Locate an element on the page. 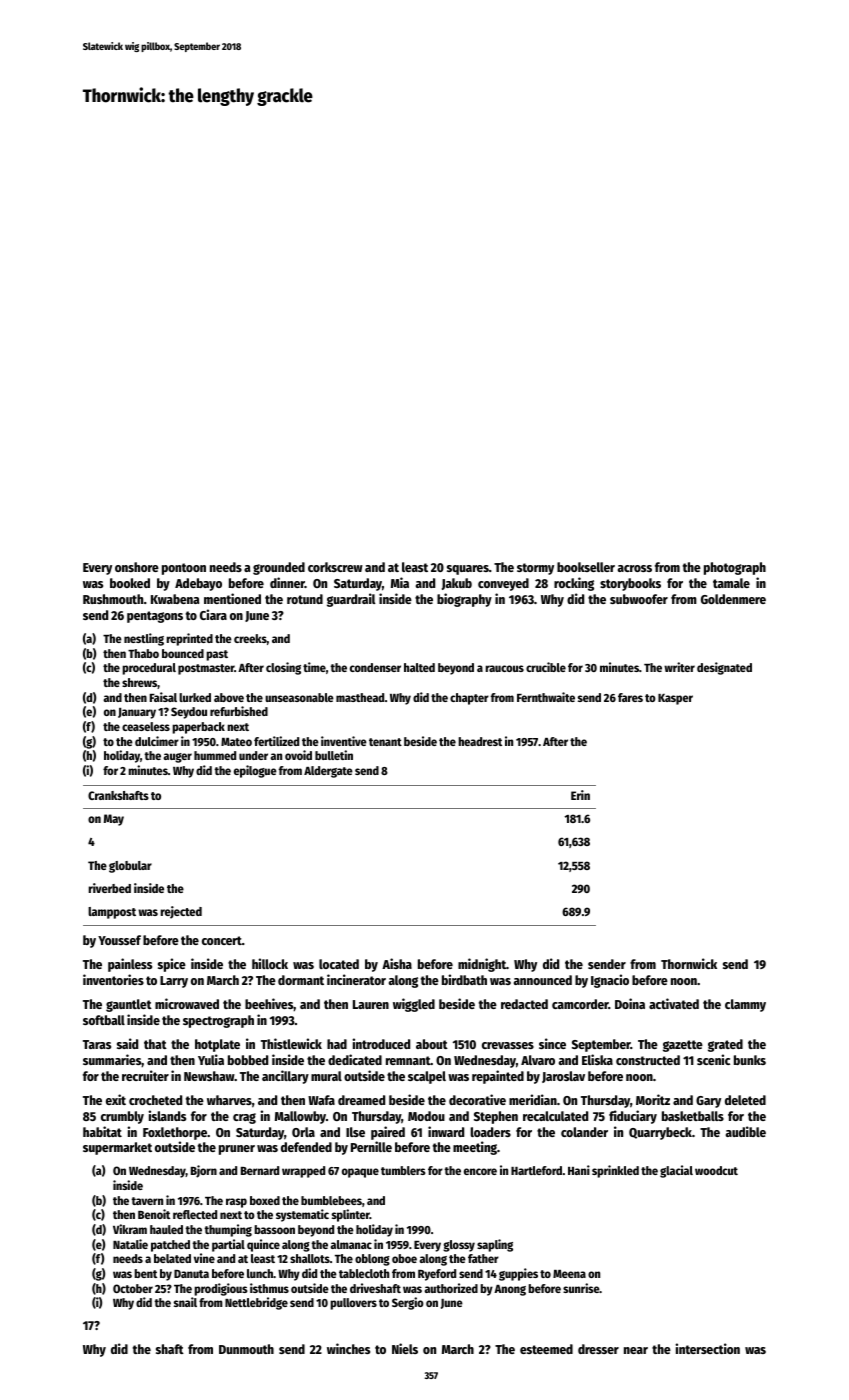 This document has height=1400, width=849. activated is located at coordinates (674, 1003).
